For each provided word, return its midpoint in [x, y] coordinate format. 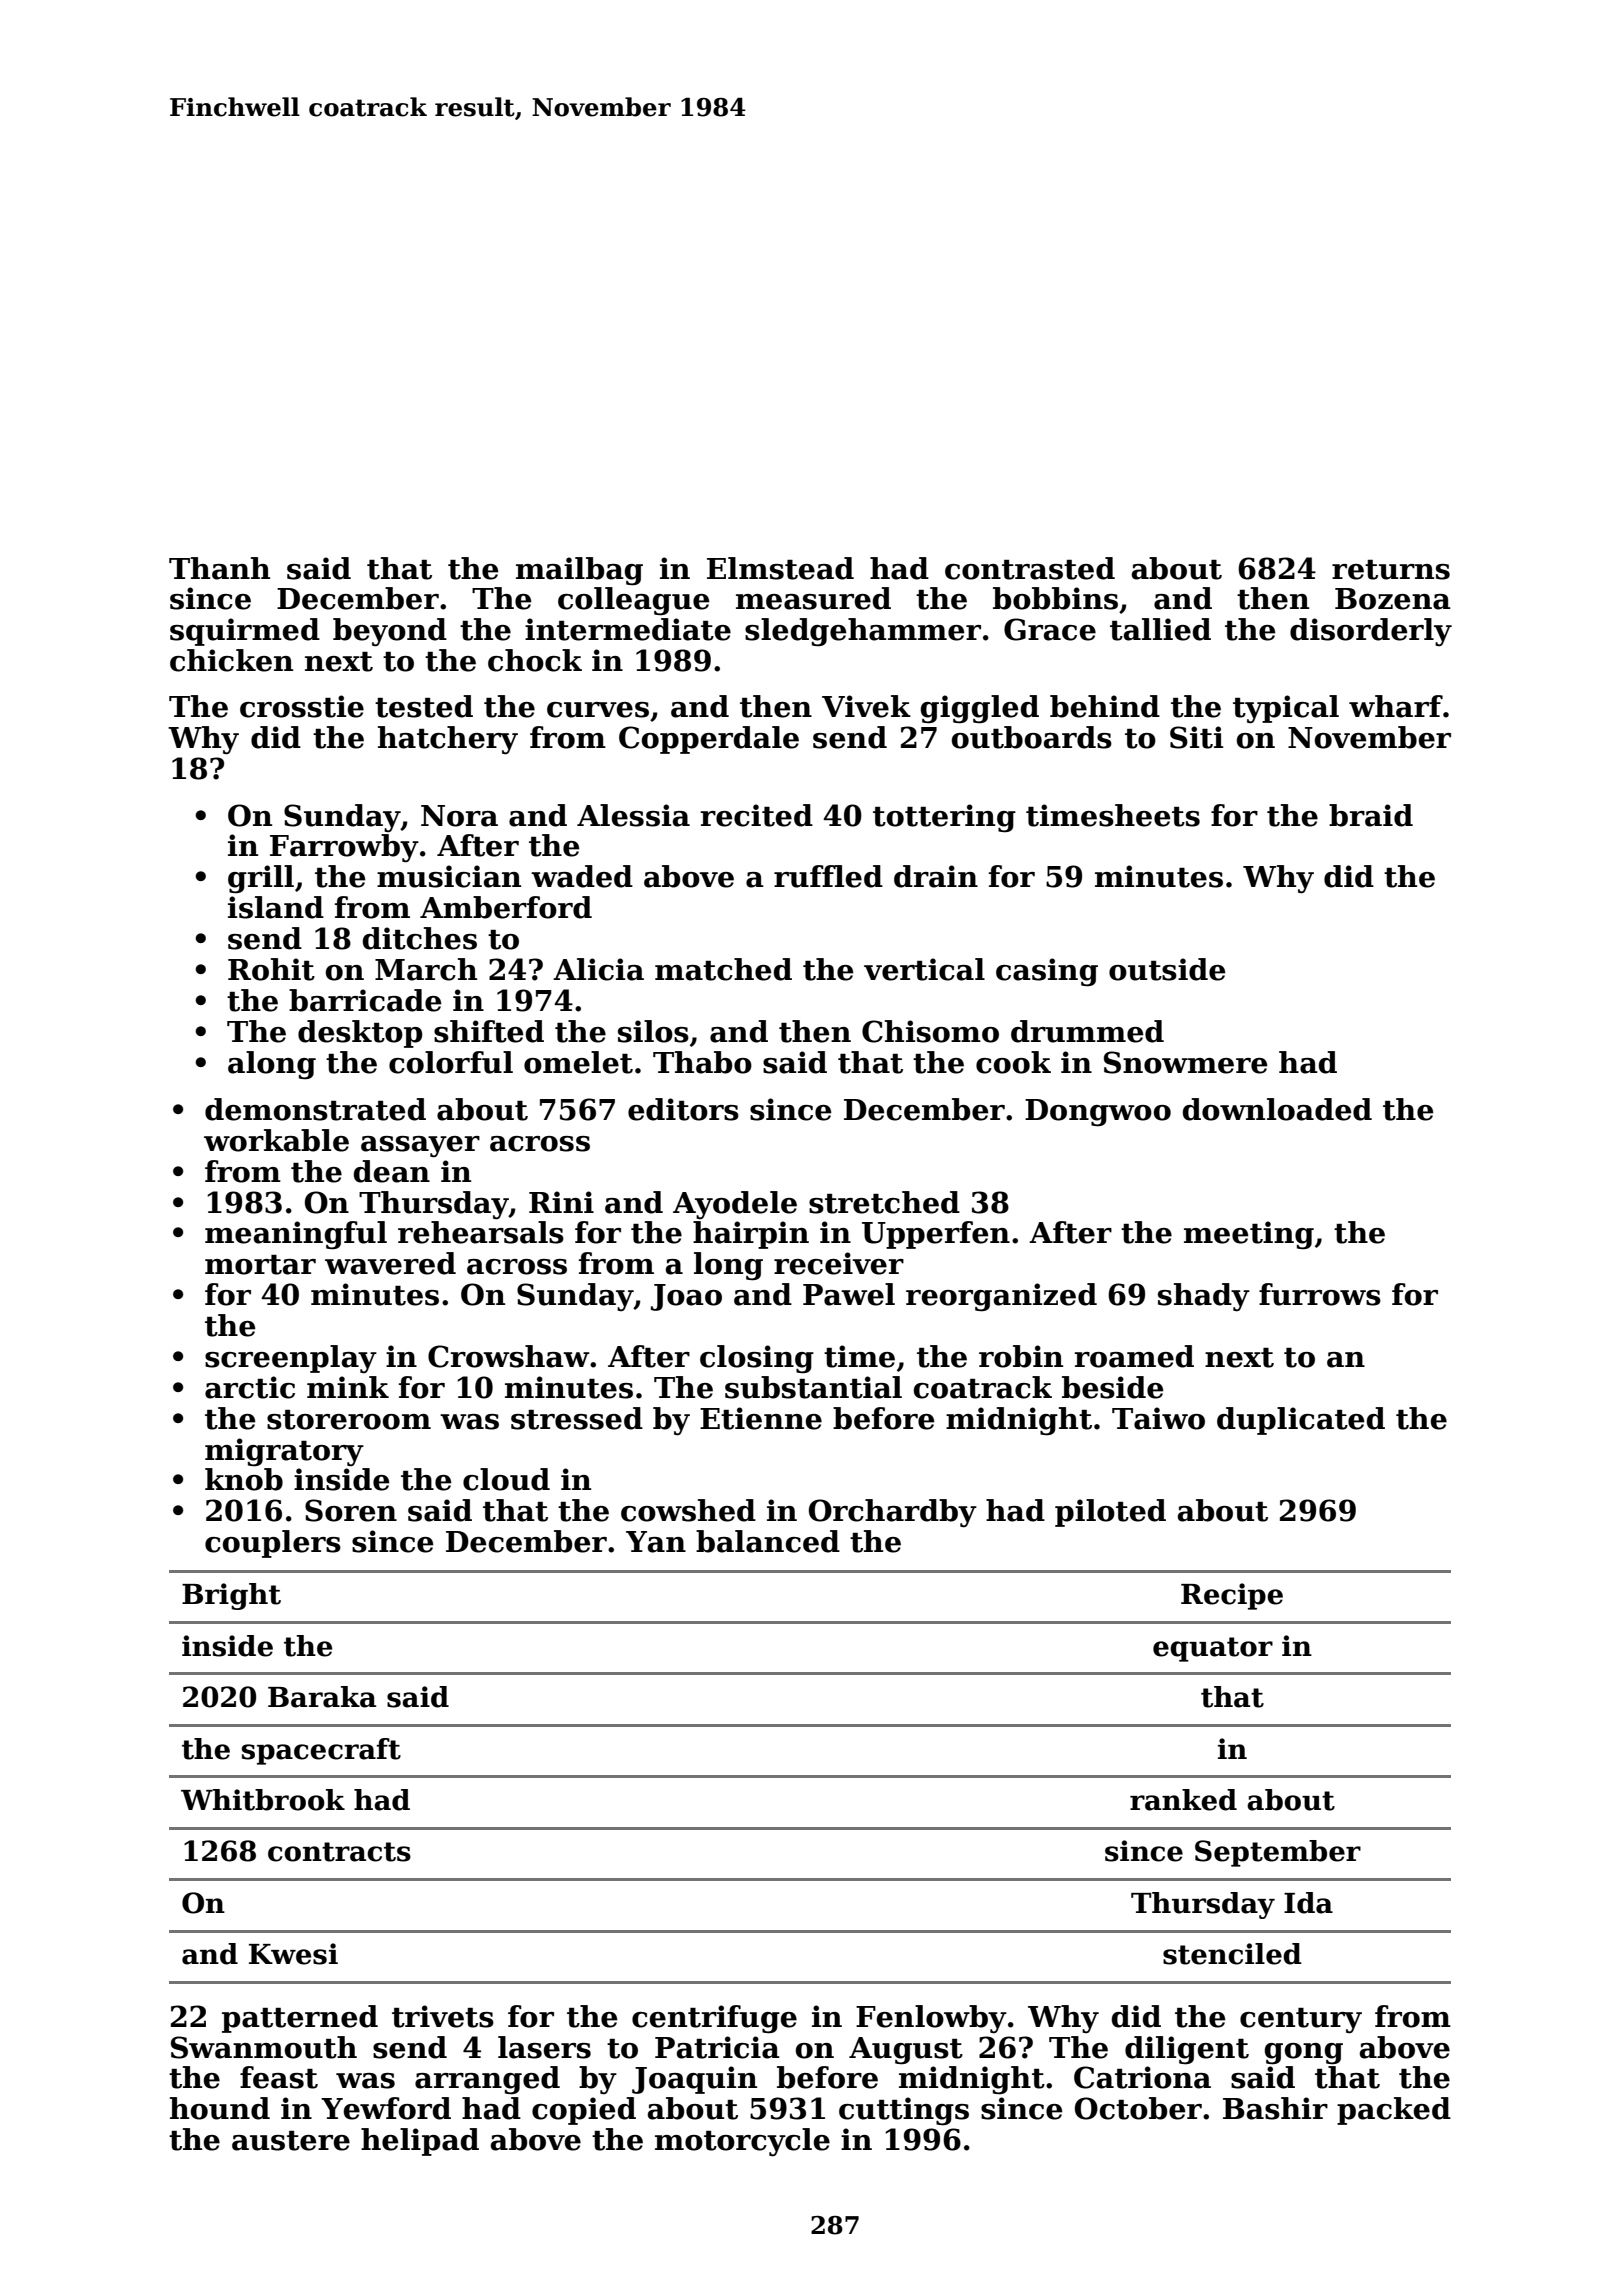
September [1278, 1853]
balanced [768, 1541]
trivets [443, 2016]
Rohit [271, 969]
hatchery [448, 740]
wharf [1396, 706]
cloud [506, 1479]
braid [1371, 815]
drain [936, 876]
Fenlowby [931, 2019]
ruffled [828, 876]
